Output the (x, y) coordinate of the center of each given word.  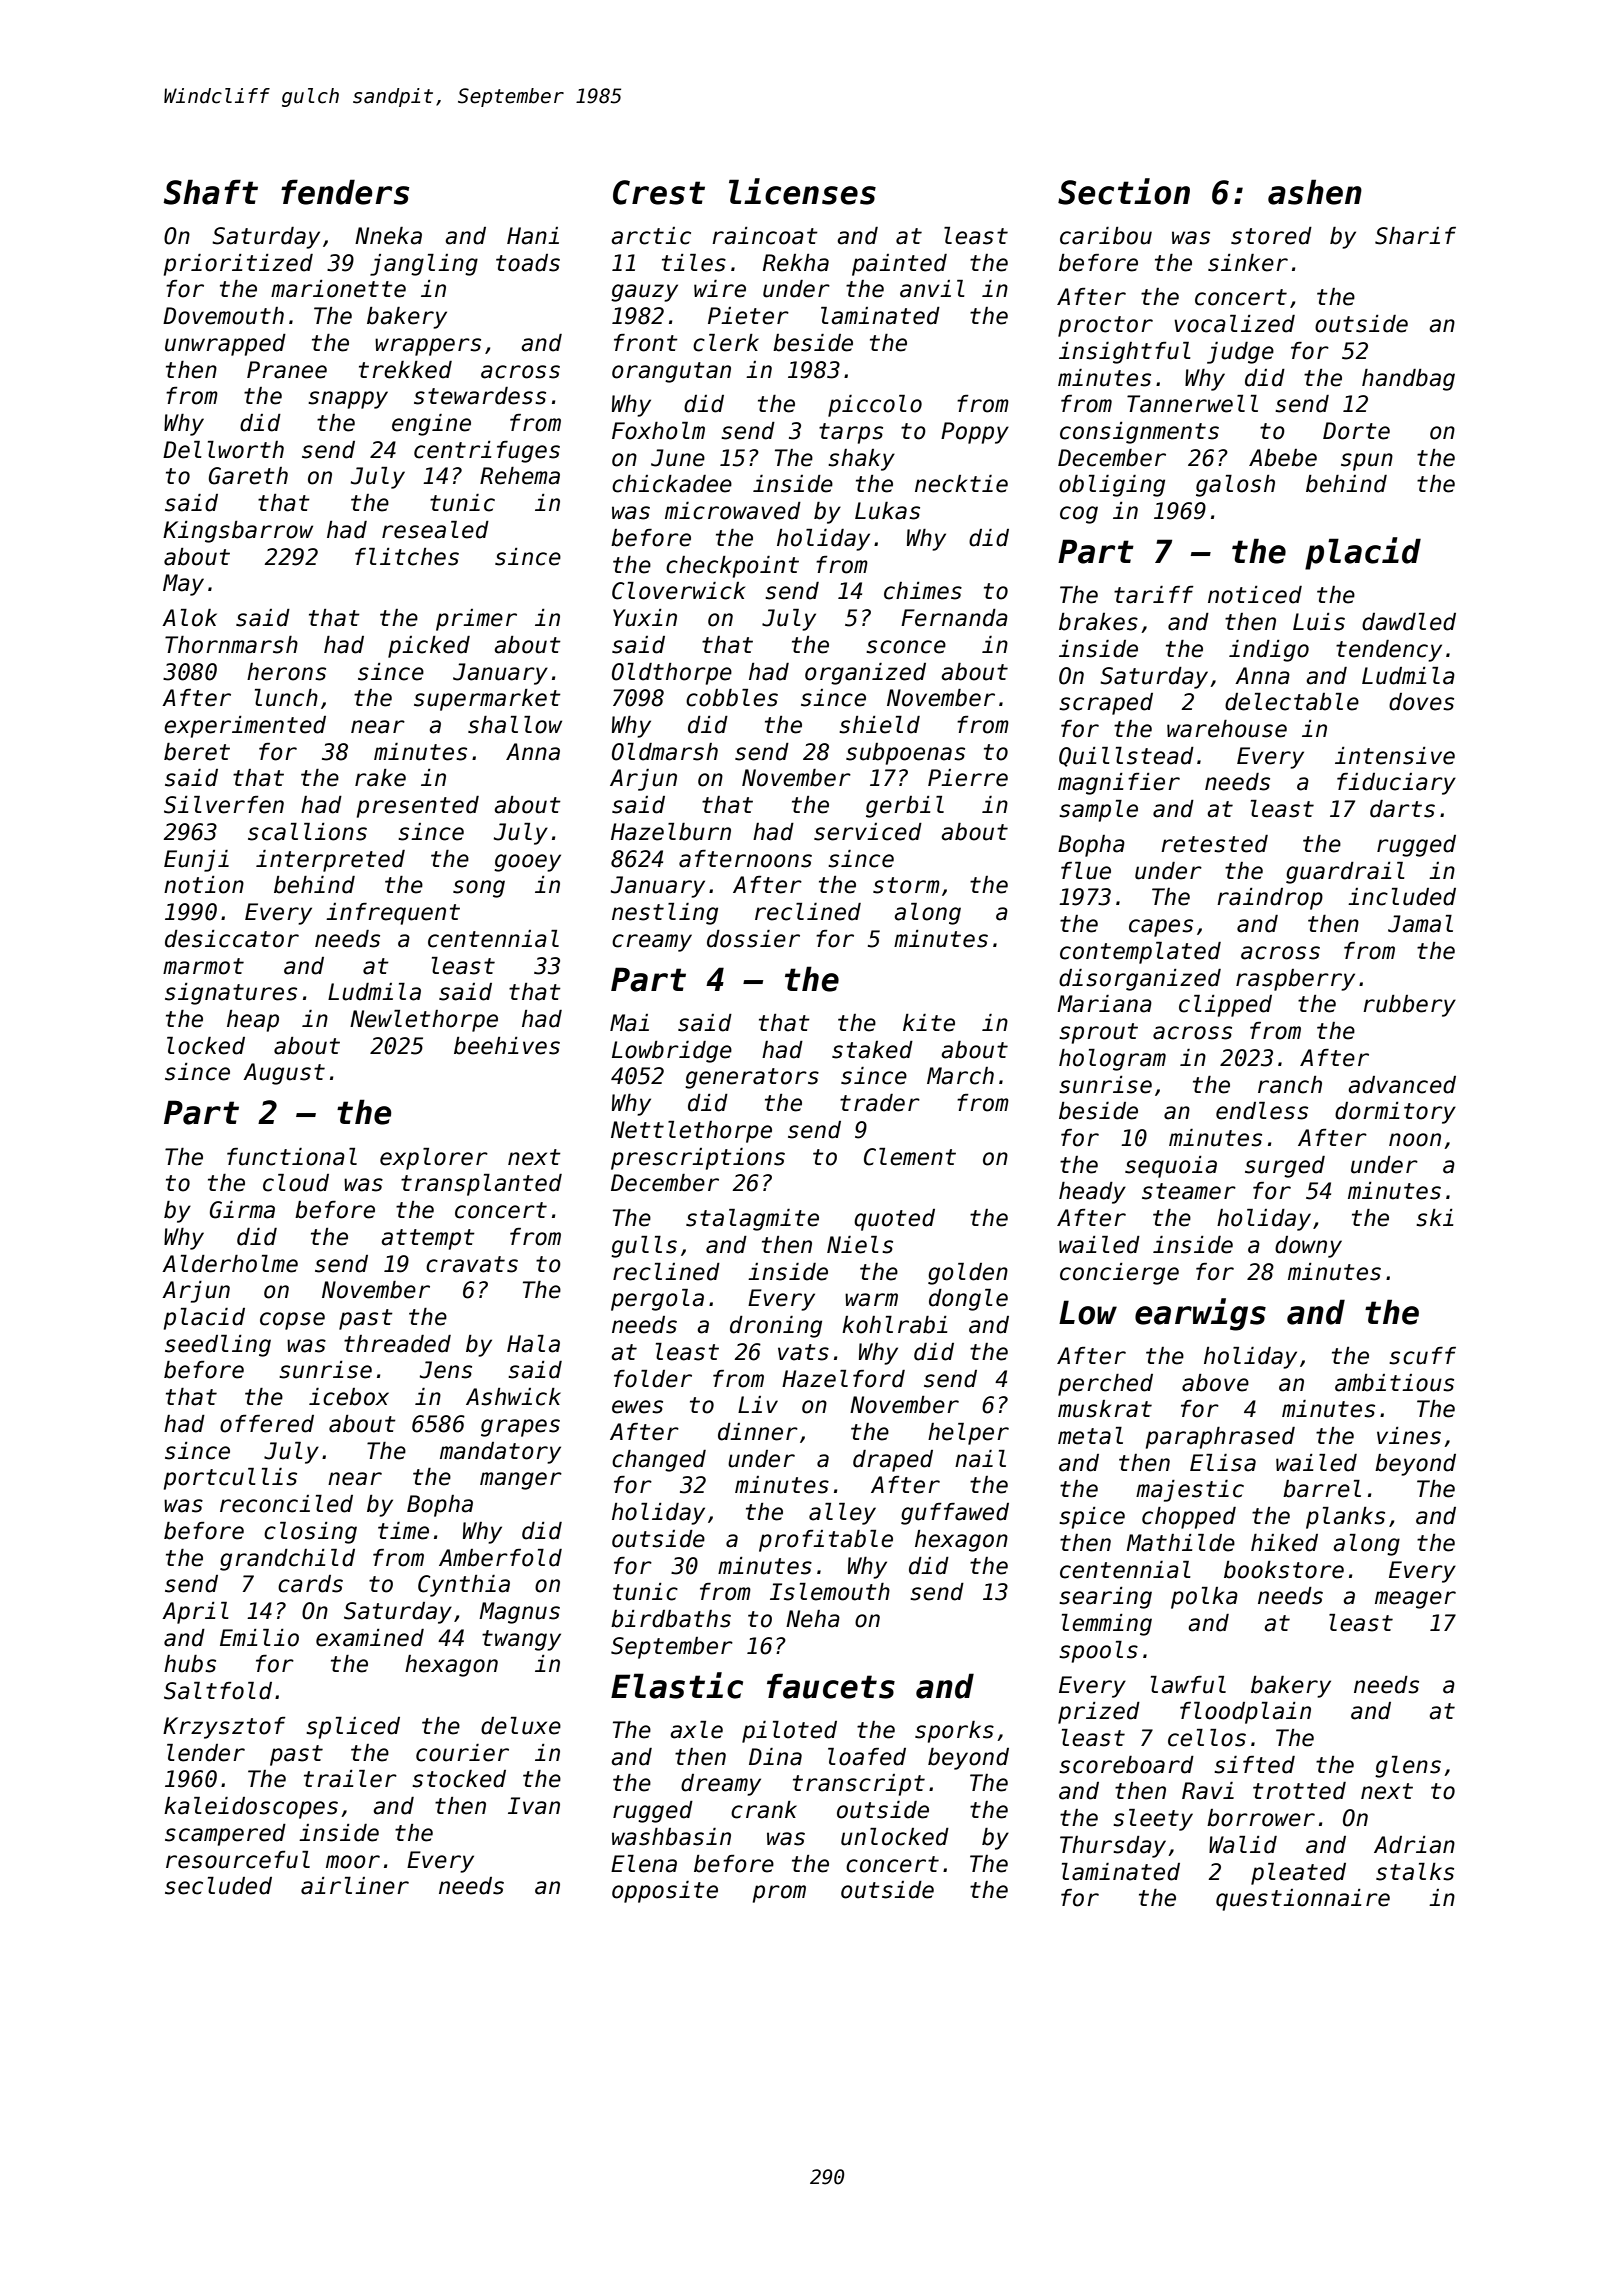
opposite (665, 1892)
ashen (1315, 192)
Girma (242, 1210)
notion (204, 885)
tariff (1154, 595)
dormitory (1395, 1113)
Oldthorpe (672, 674)
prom (779, 1894)
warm (871, 1300)
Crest (659, 192)
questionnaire (1303, 1900)
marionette (338, 289)
